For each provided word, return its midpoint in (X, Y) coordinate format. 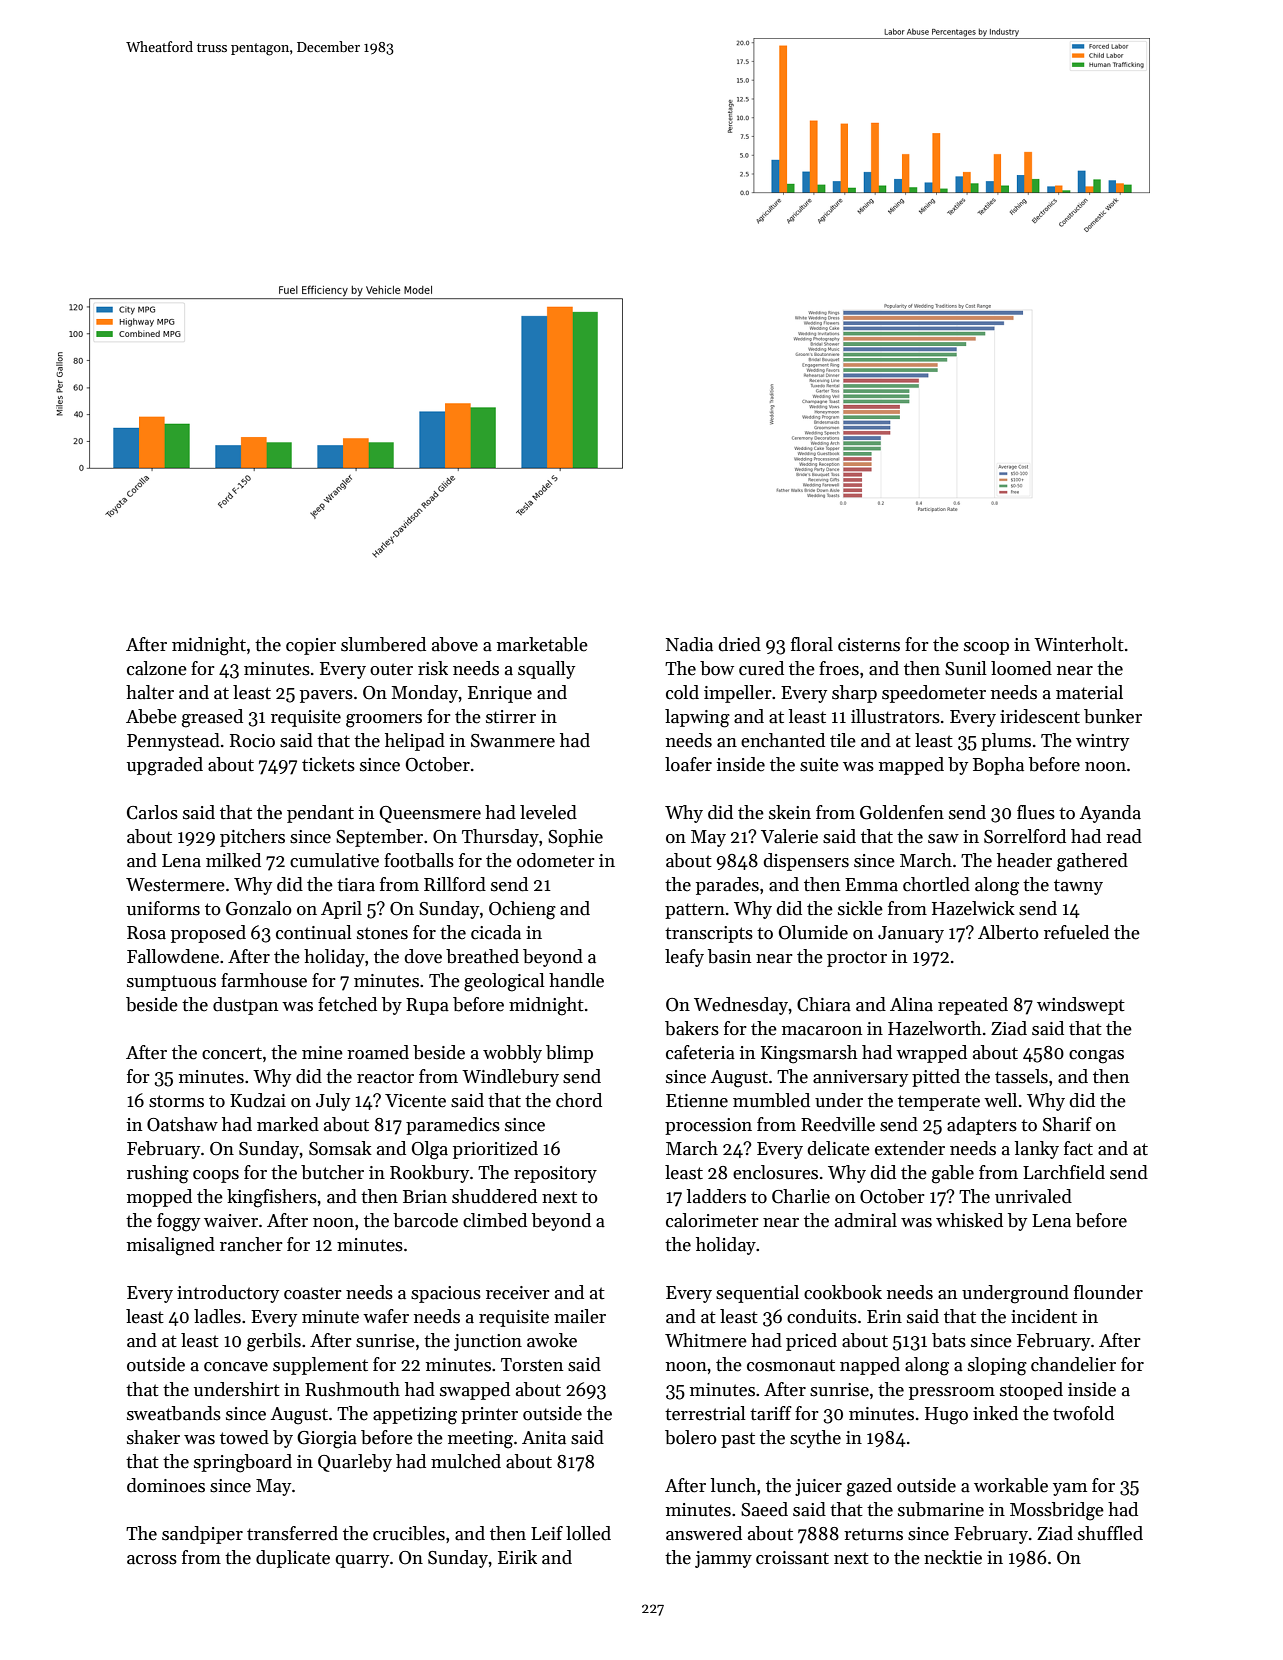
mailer (580, 1316)
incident (1044, 1316)
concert (232, 1053)
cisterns (869, 645)
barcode (425, 1220)
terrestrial (705, 1413)
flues (1036, 812)
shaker (153, 1437)
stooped (1031, 1391)
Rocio (252, 741)
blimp (569, 1054)
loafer (688, 764)
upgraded (165, 766)
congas (1096, 1057)
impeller (738, 694)
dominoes (166, 1485)
